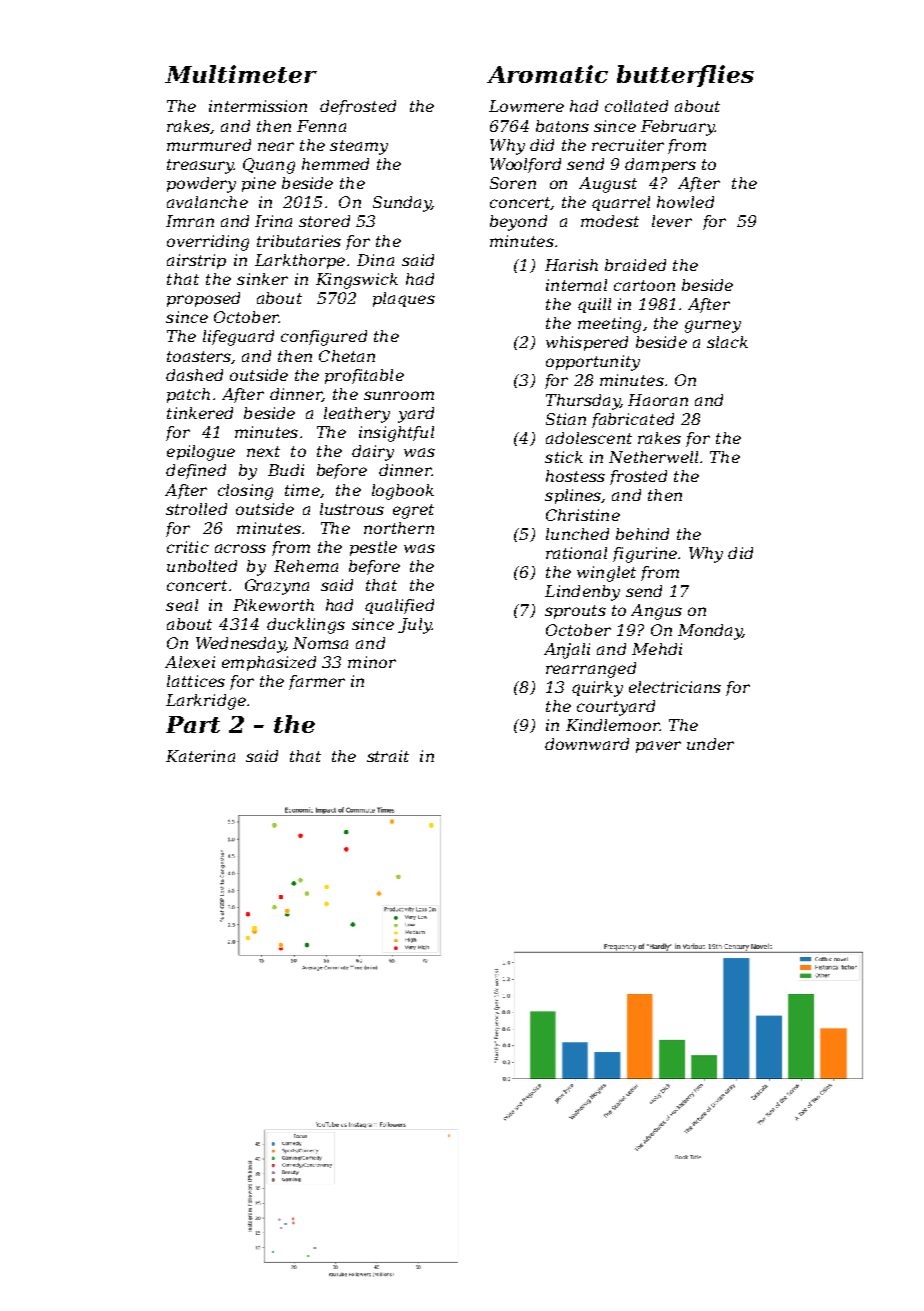  Describe the element at coordinates (653, 457) in the document. I see `Netherwell` at that location.
